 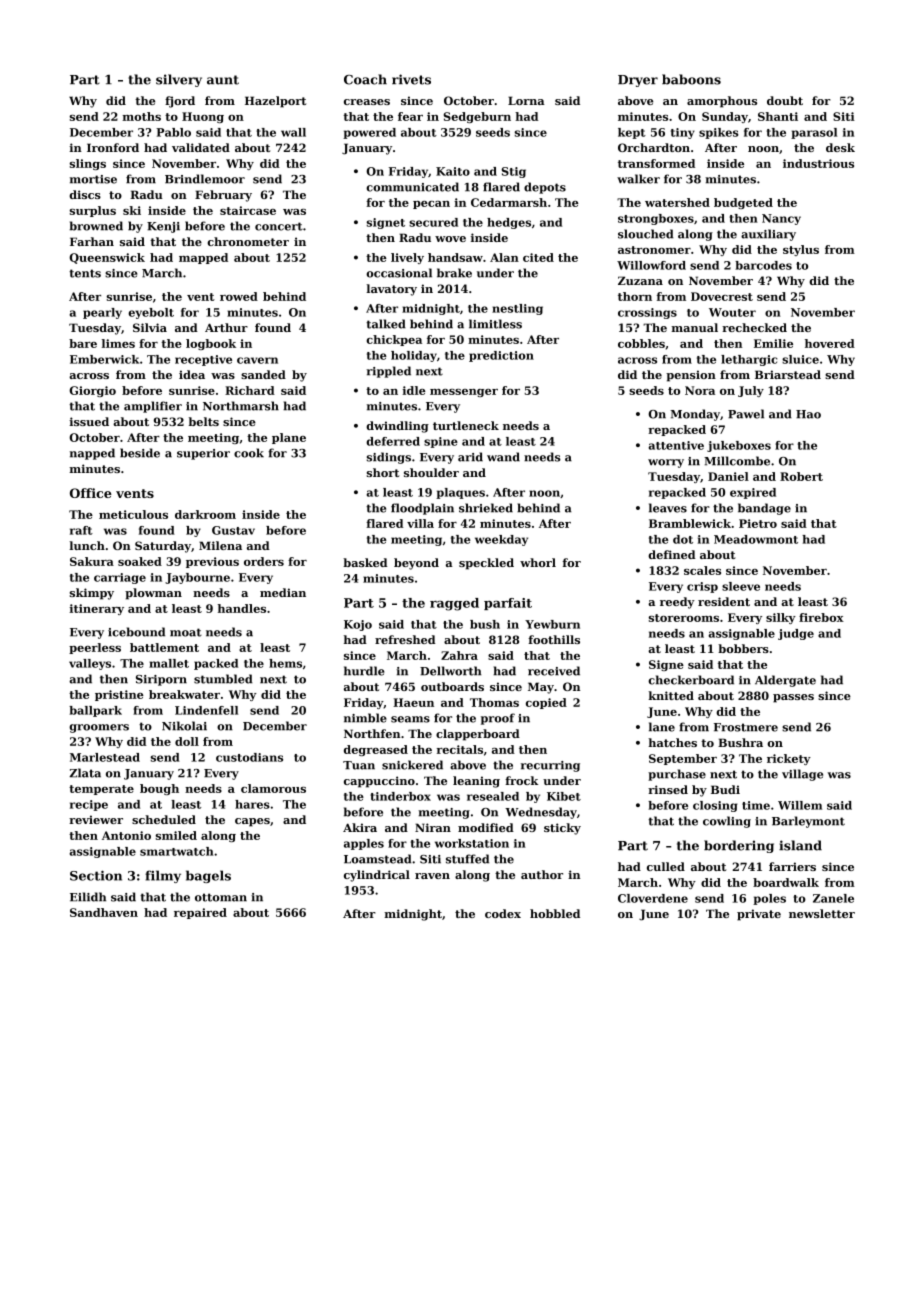 I want to click on sleeve, so click(x=741, y=586).
